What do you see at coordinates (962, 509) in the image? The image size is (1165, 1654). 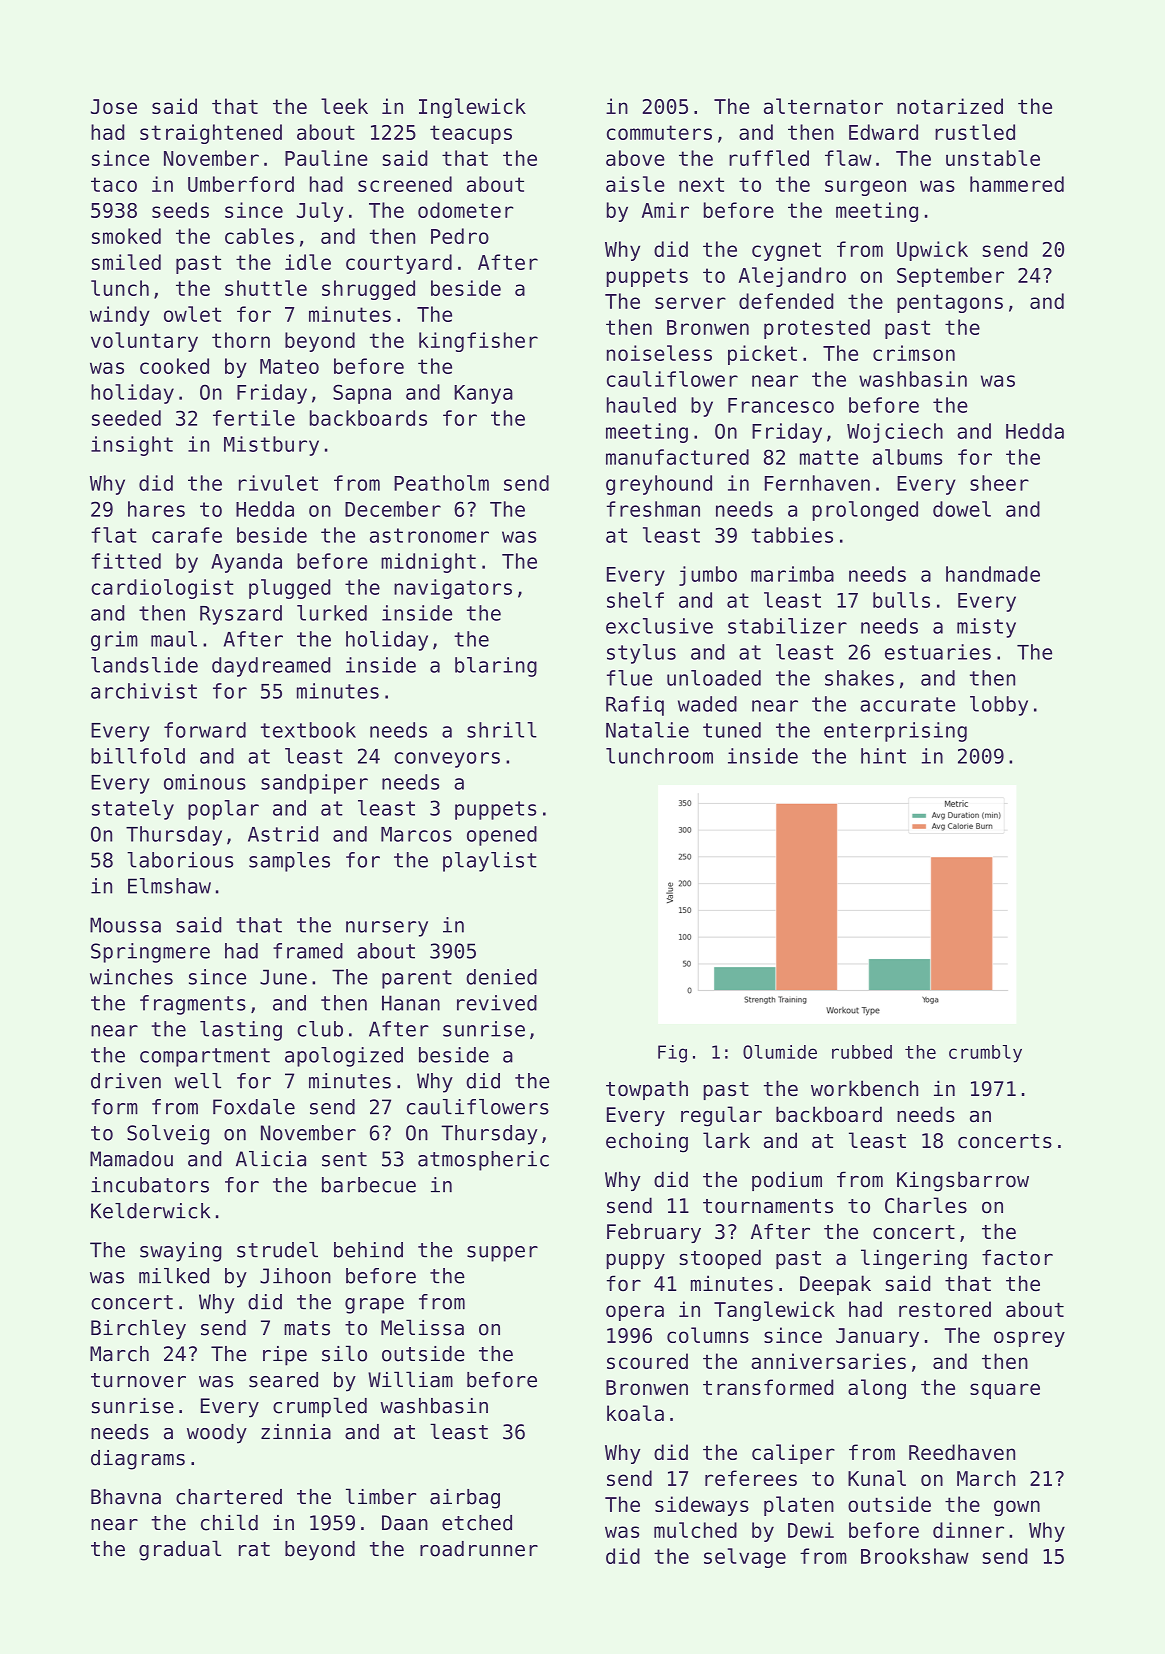 I see `dowel` at bounding box center [962, 509].
